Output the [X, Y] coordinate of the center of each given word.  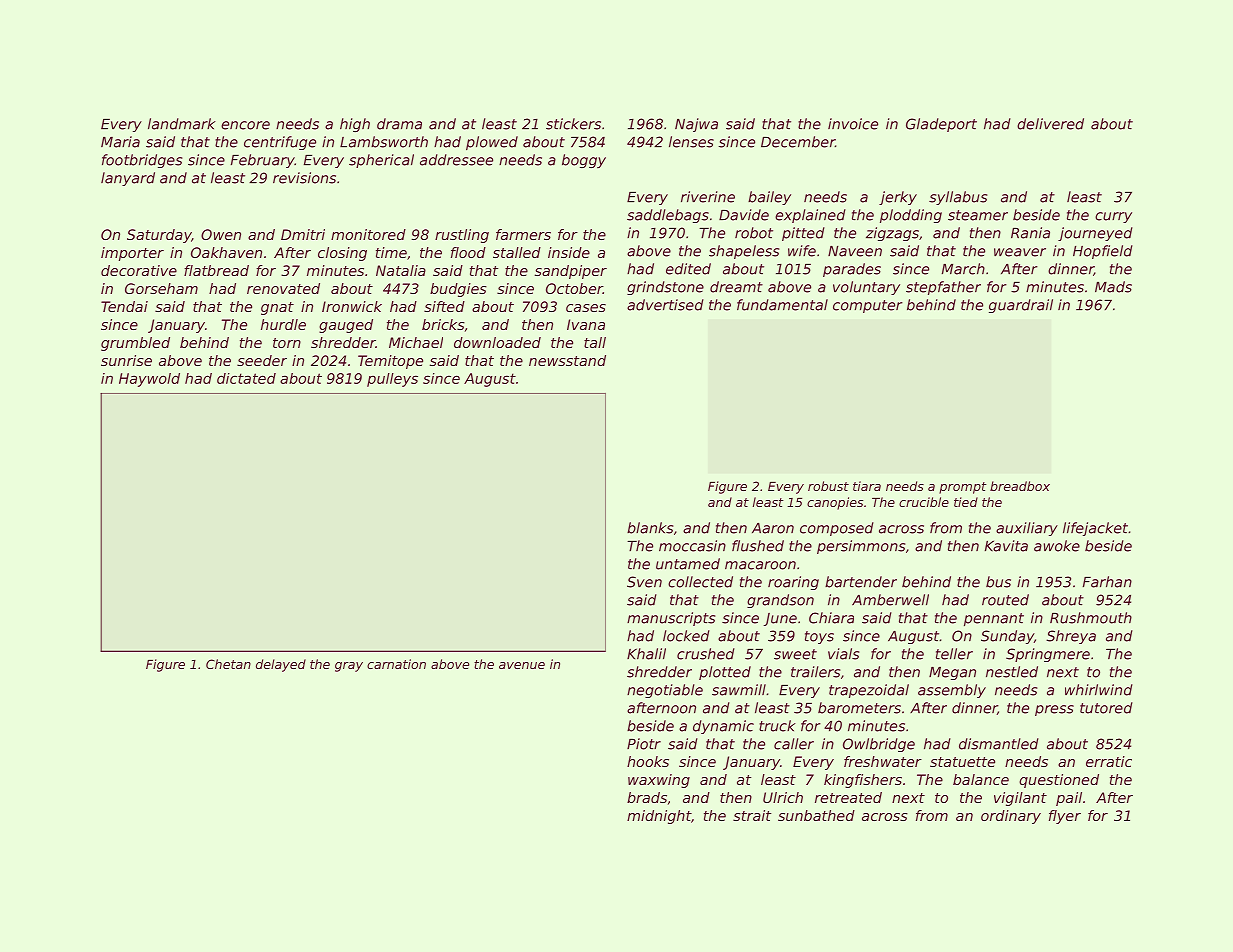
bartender [861, 582]
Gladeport [941, 125]
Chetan [228, 664]
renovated [283, 288]
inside [569, 252]
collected [700, 582]
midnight [659, 817]
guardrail [1021, 306]
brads [647, 797]
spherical [381, 161]
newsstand [567, 360]
